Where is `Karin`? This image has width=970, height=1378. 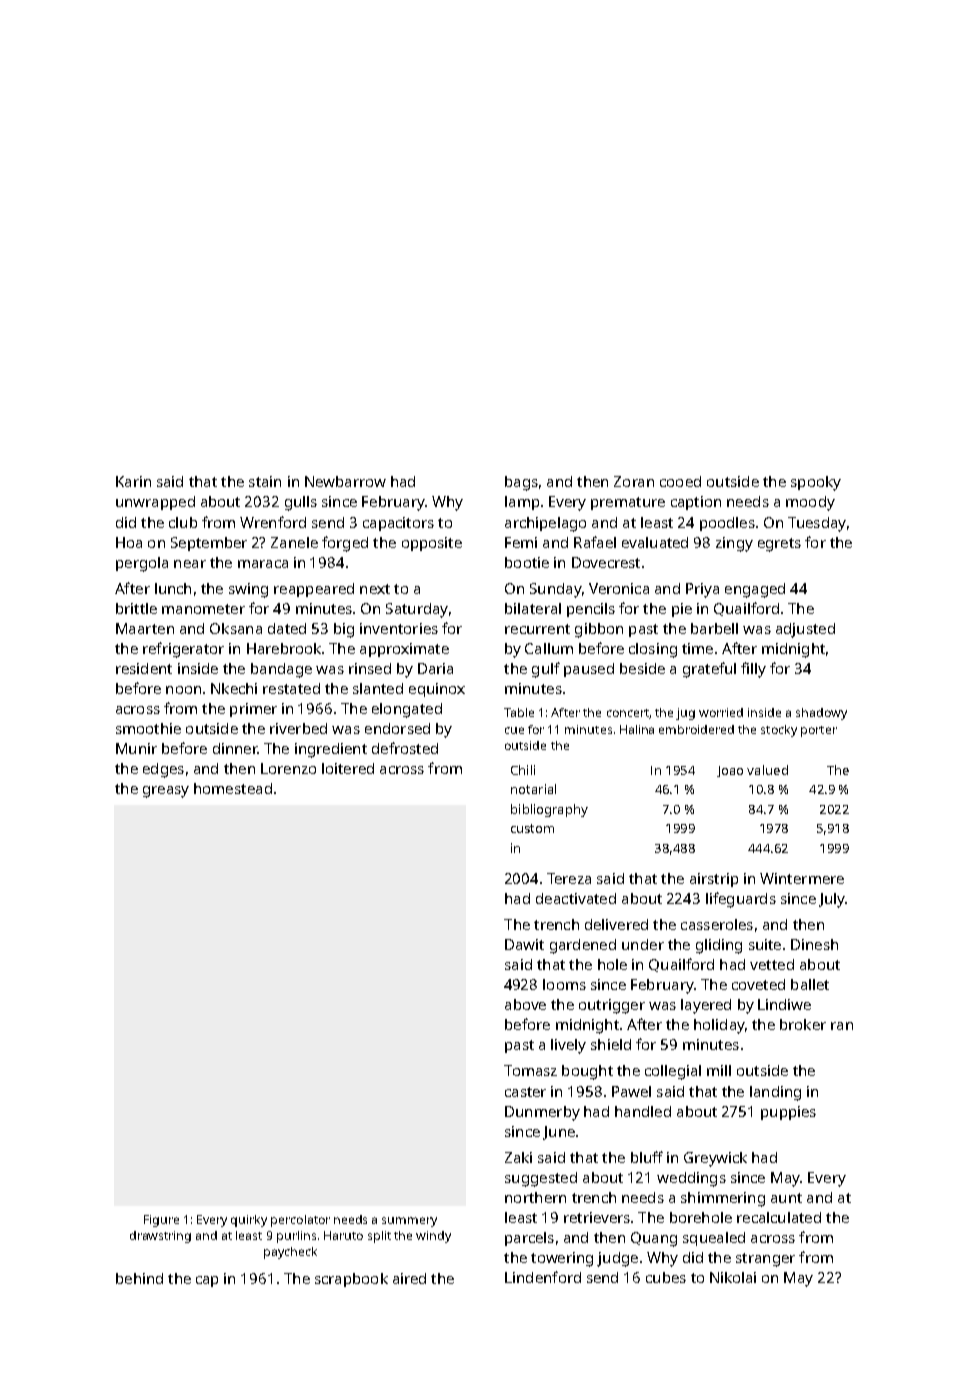 Karin is located at coordinates (133, 481).
